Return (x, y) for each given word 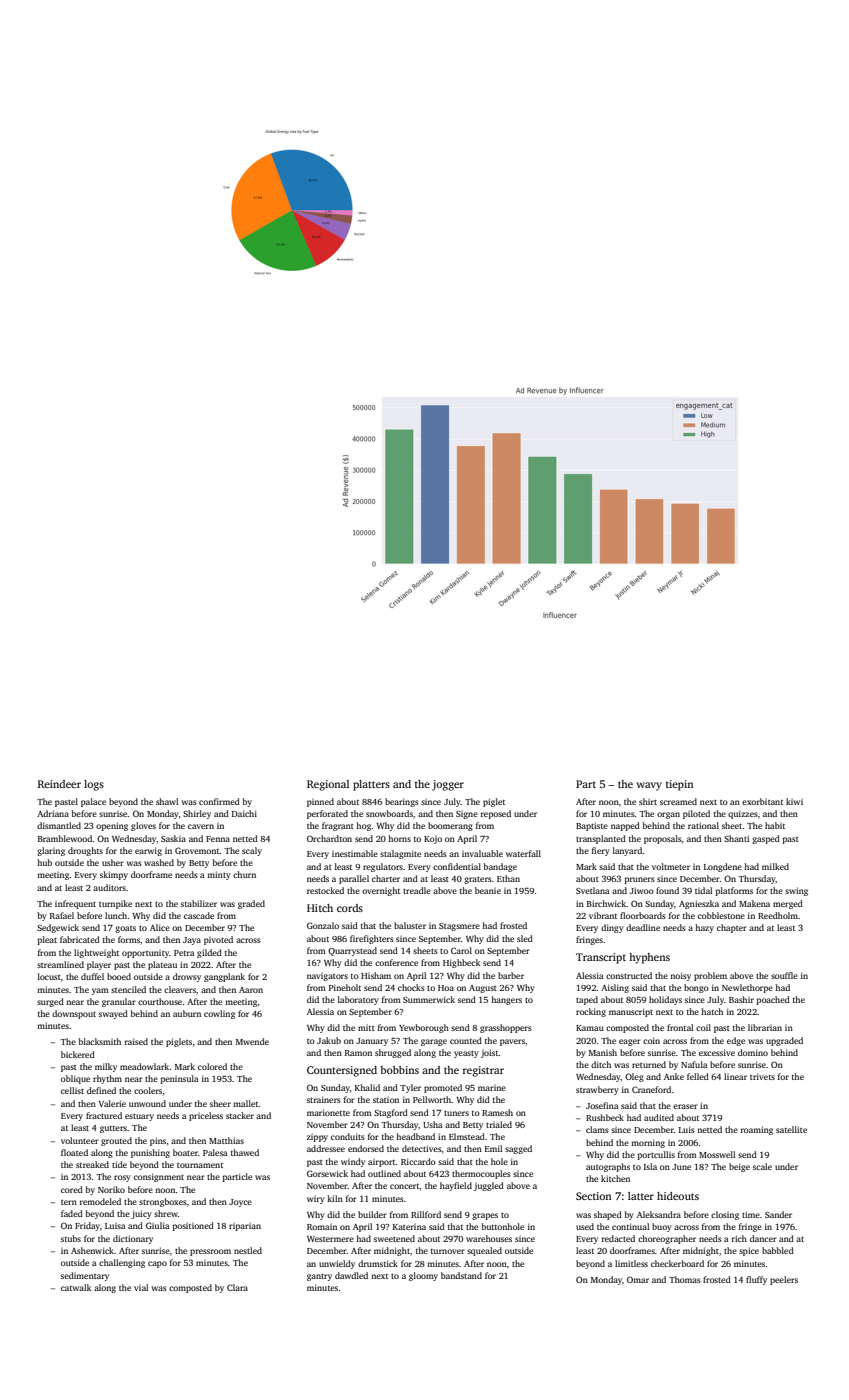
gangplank (224, 977)
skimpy (114, 875)
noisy (680, 976)
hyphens (649, 958)
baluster (410, 925)
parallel (354, 879)
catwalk (76, 1287)
